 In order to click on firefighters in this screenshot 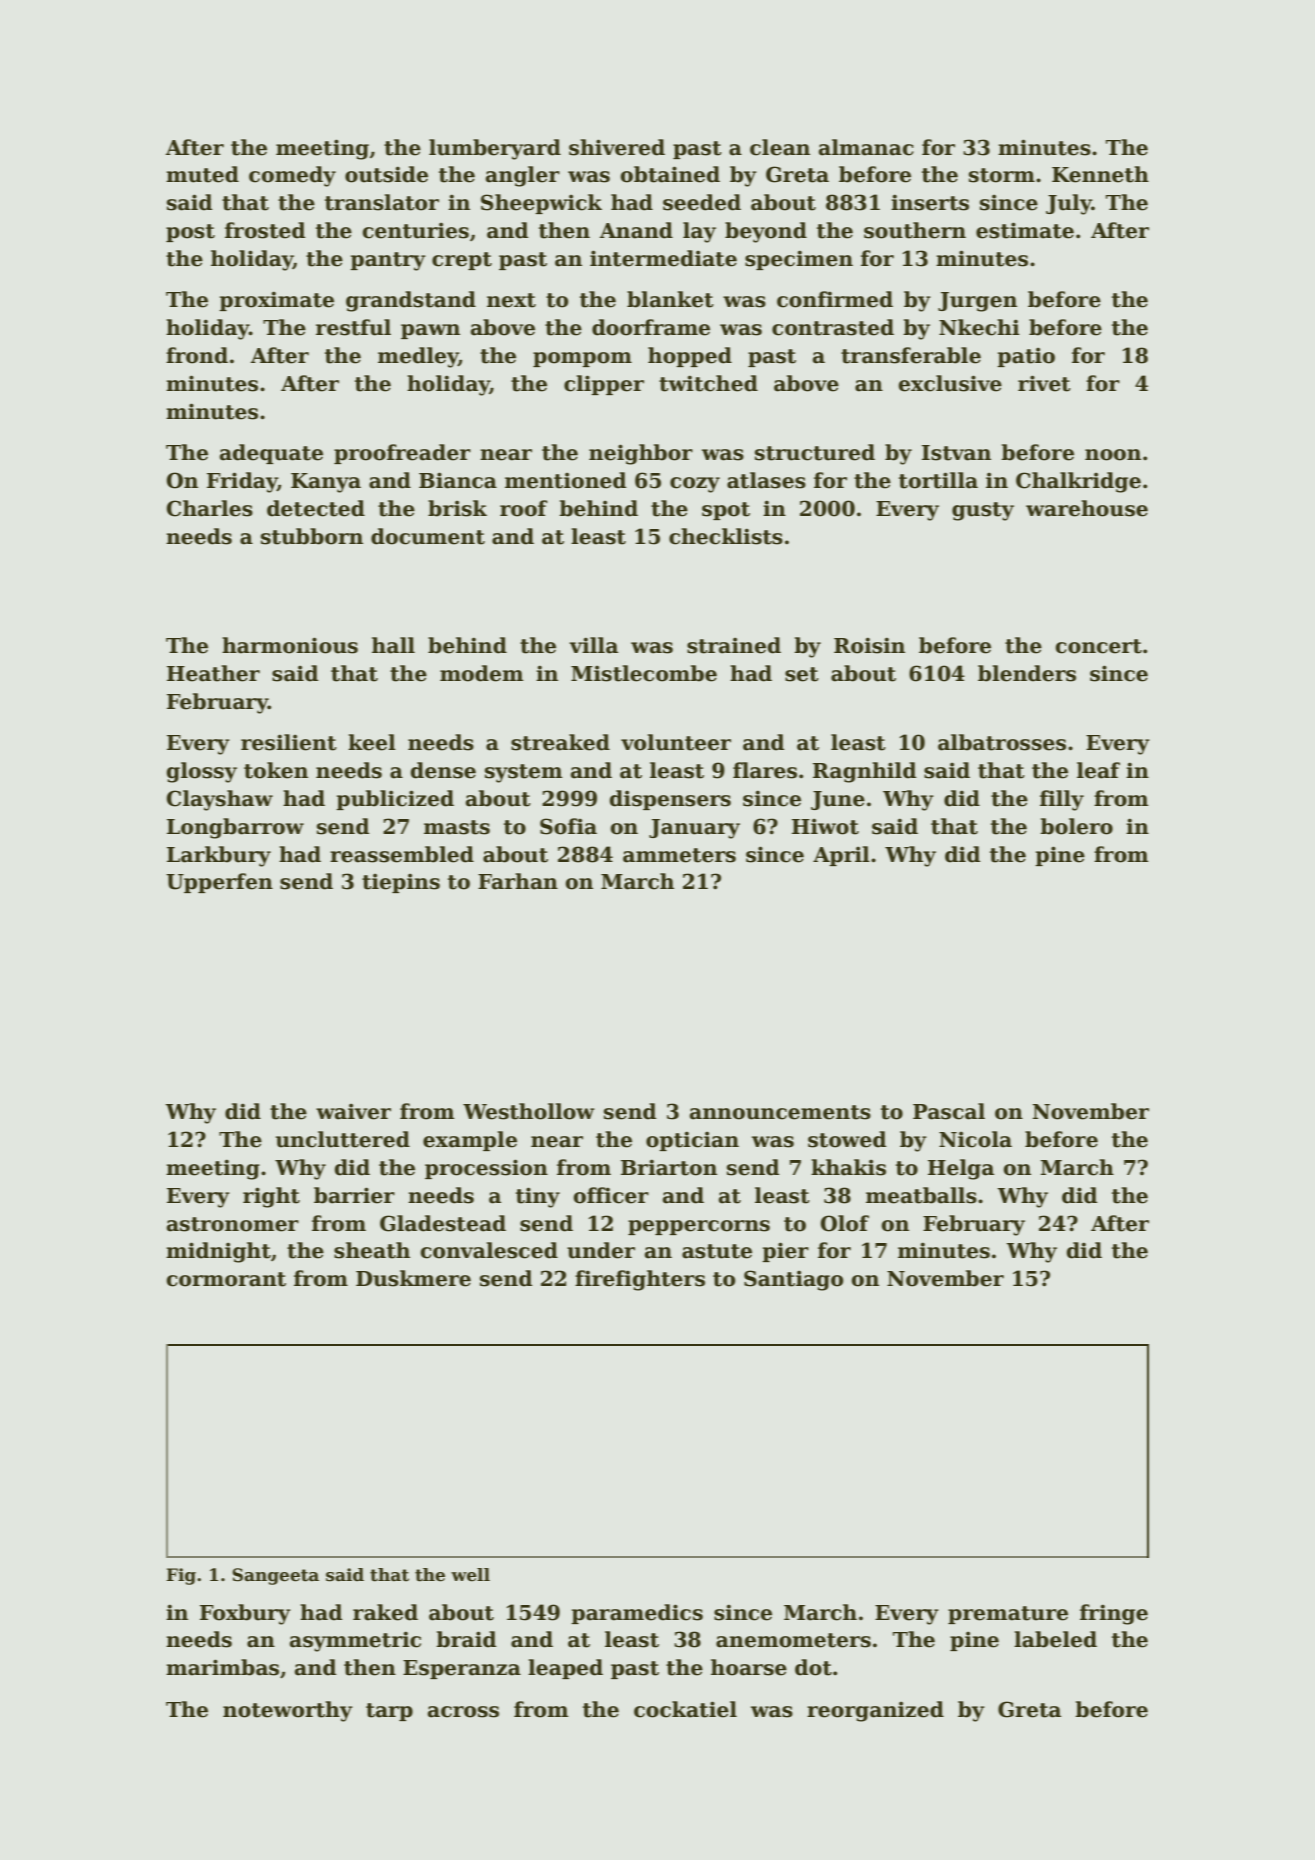, I will do `click(640, 1280)`.
